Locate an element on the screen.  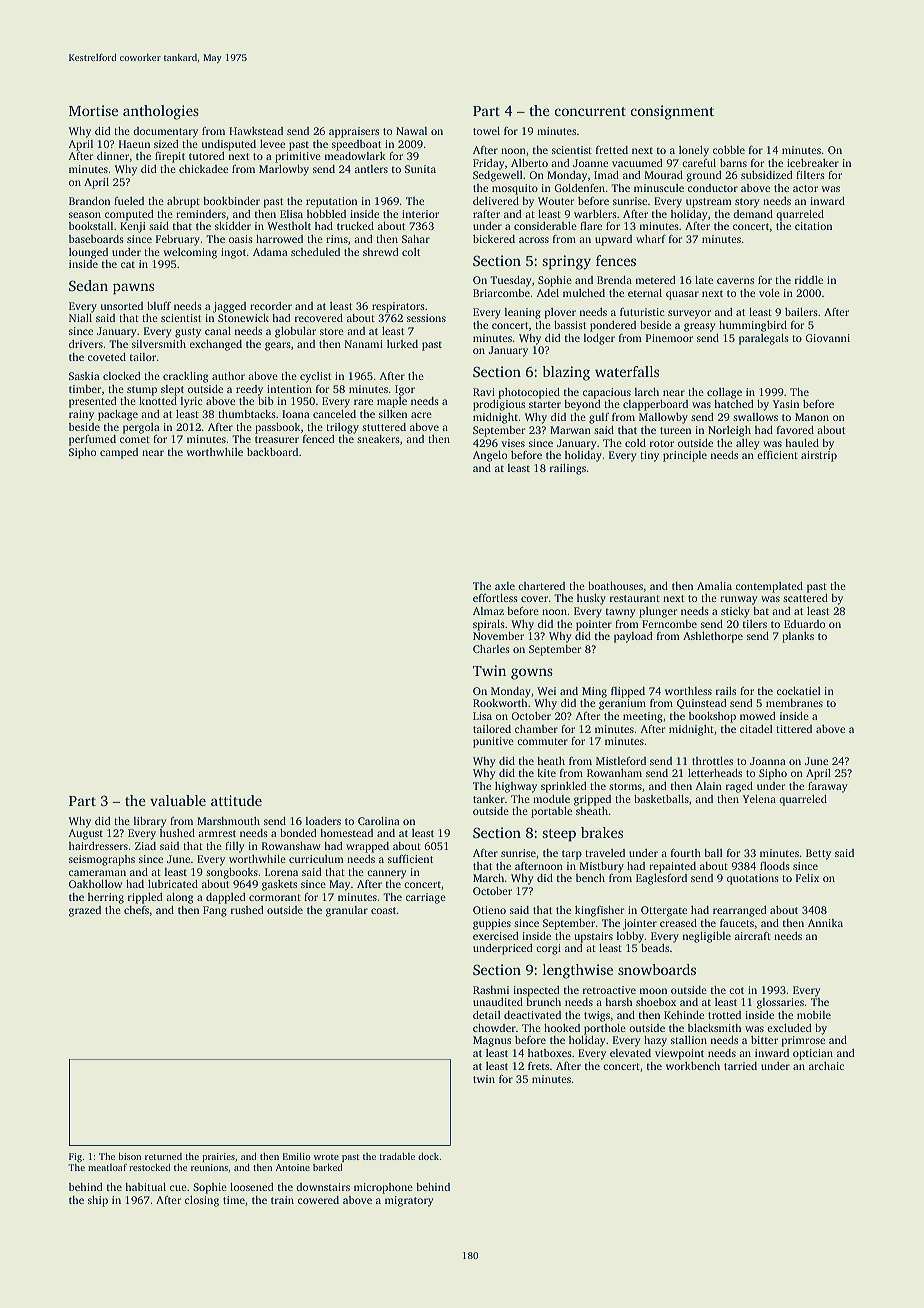
scattered is located at coordinates (805, 598).
